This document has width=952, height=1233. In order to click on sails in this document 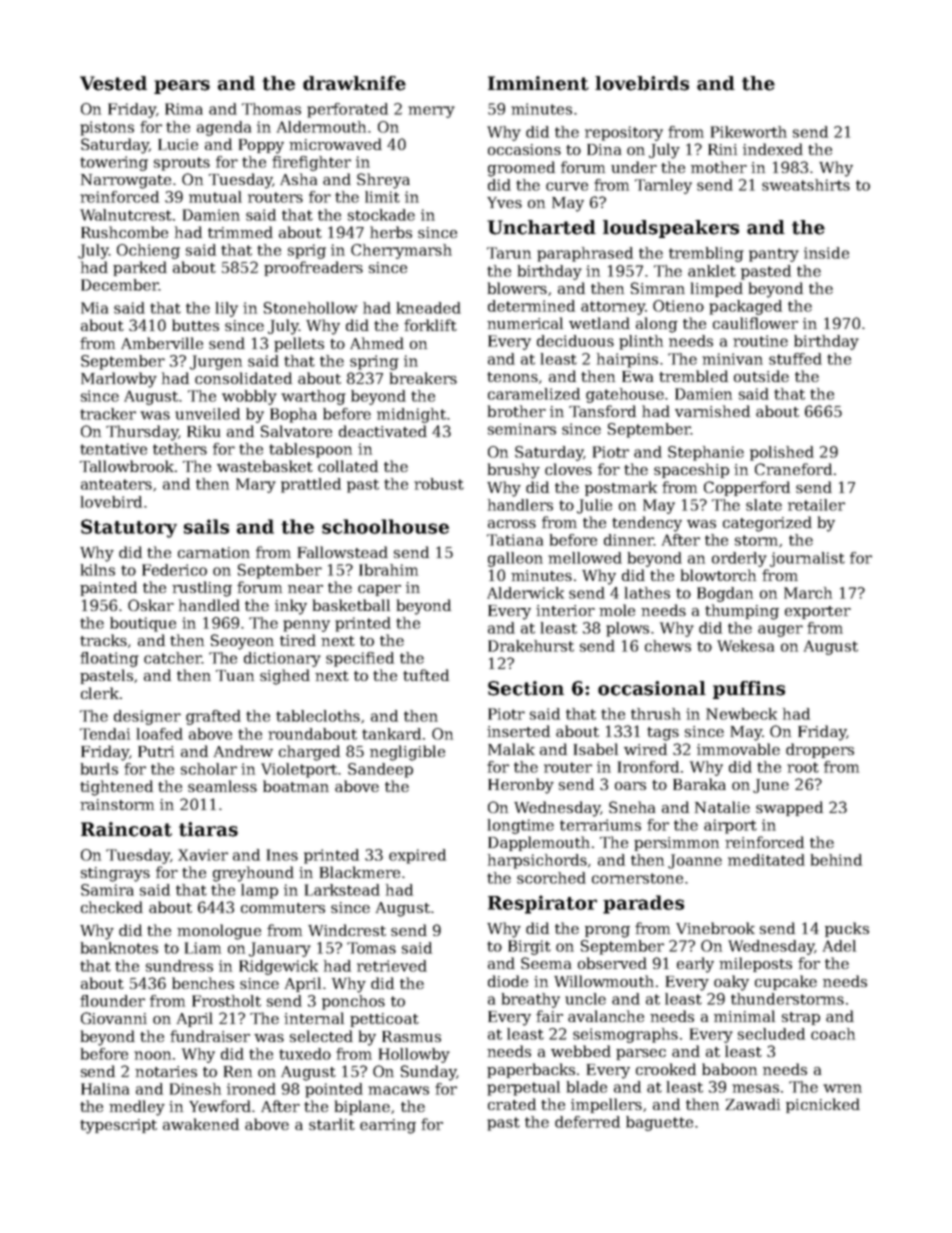, I will do `click(206, 526)`.
